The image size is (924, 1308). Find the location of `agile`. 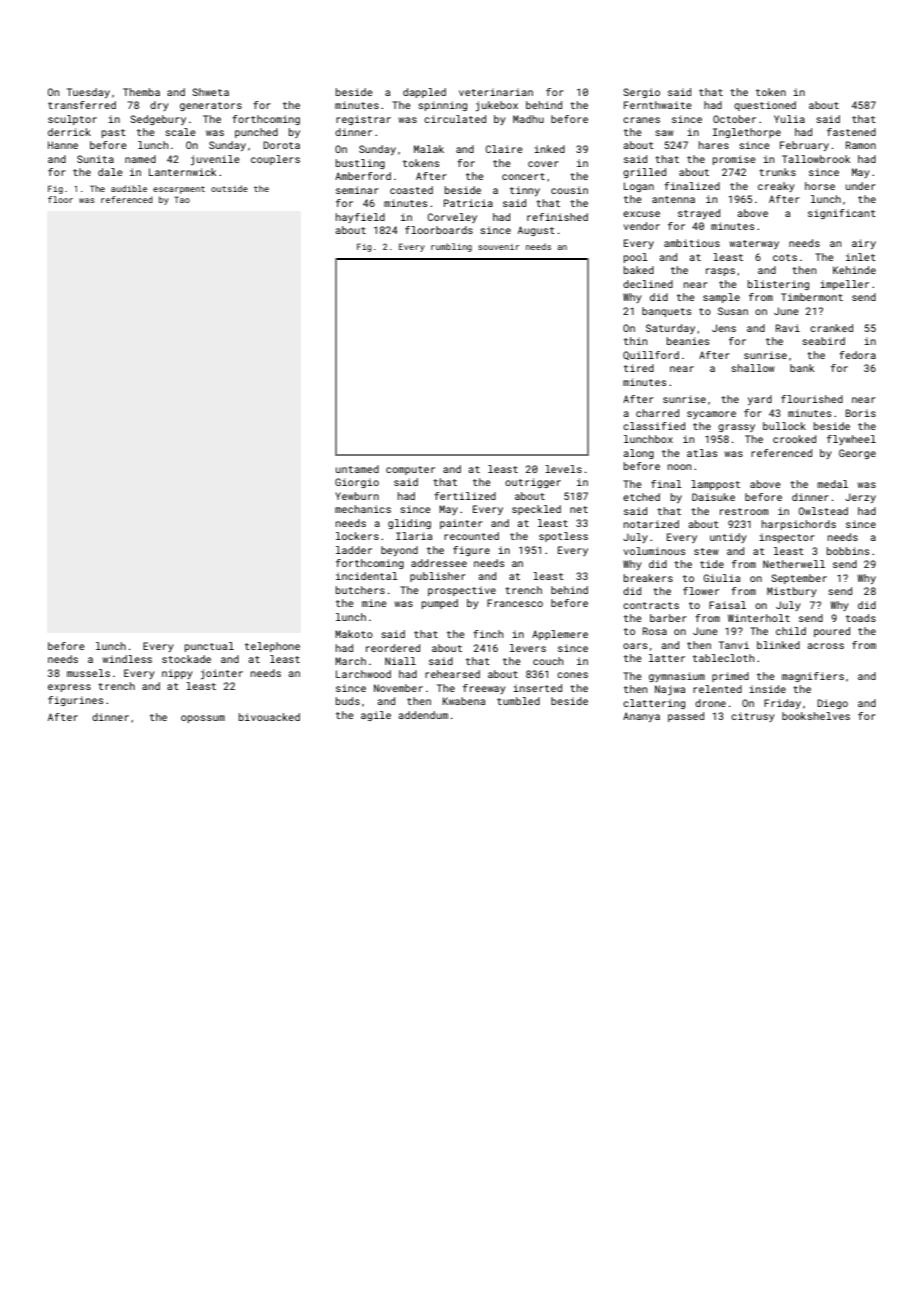

agile is located at coordinates (376, 716).
